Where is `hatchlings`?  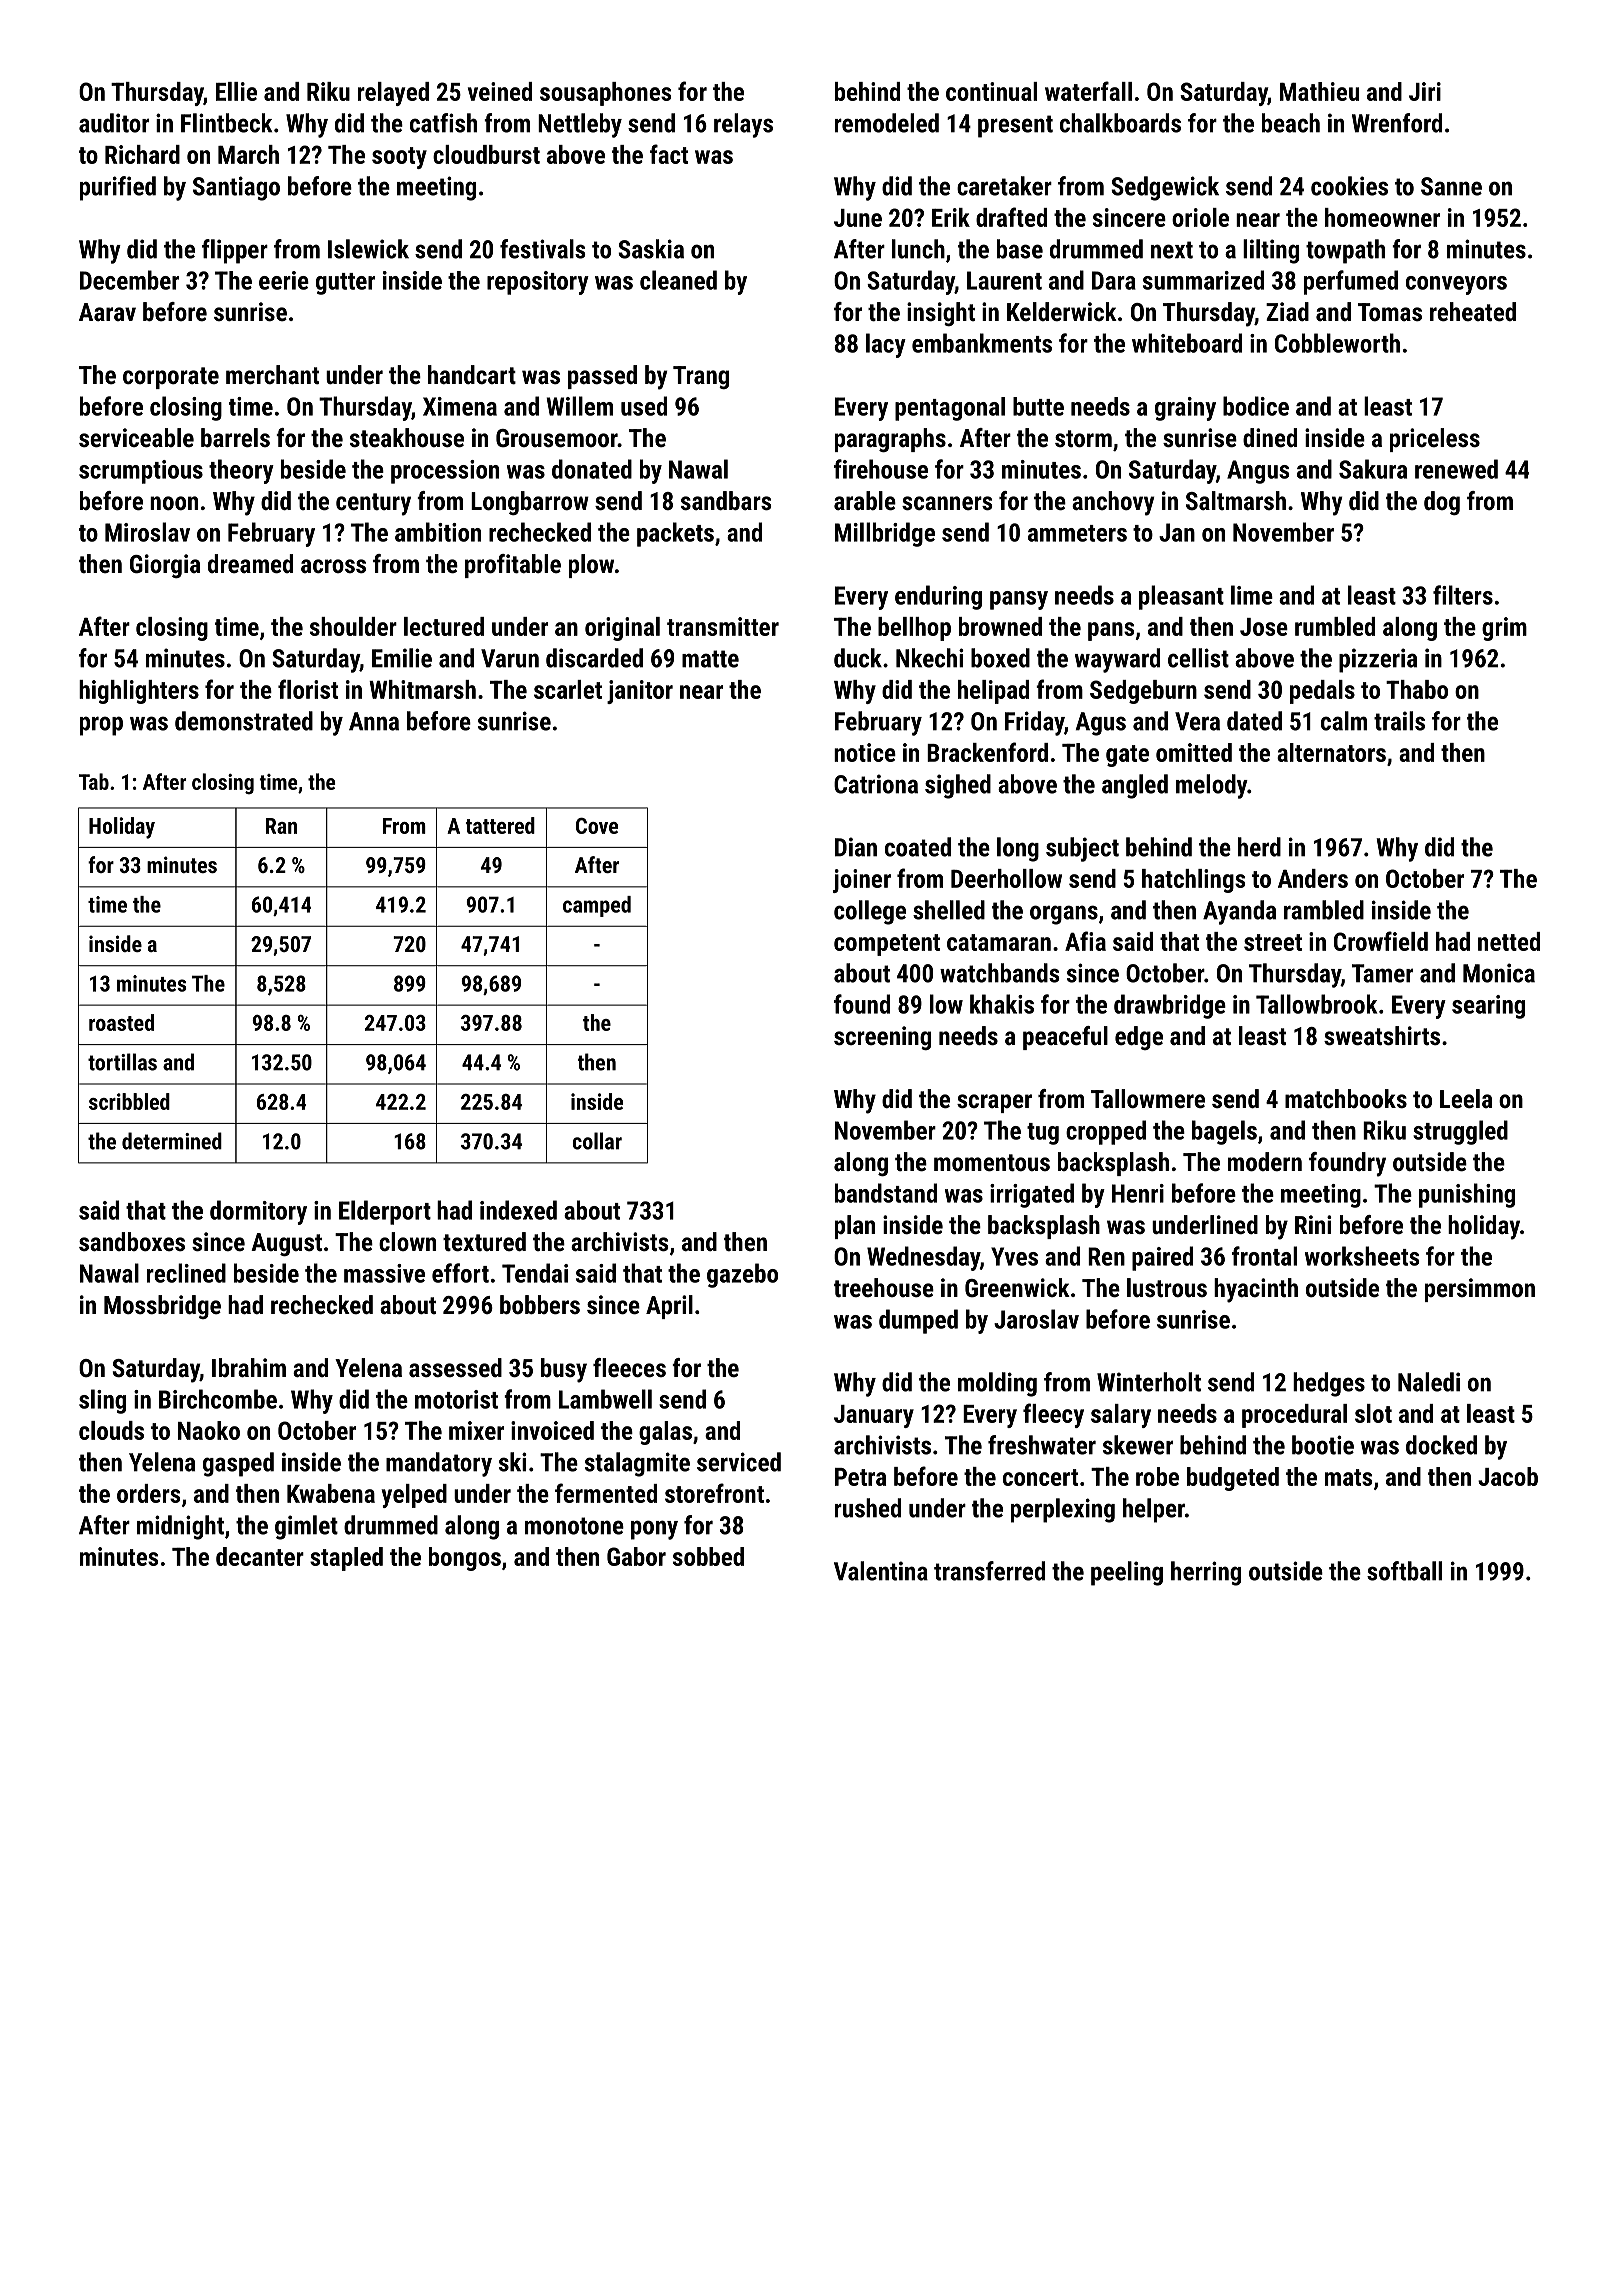
hatchlings is located at coordinates (1193, 881).
